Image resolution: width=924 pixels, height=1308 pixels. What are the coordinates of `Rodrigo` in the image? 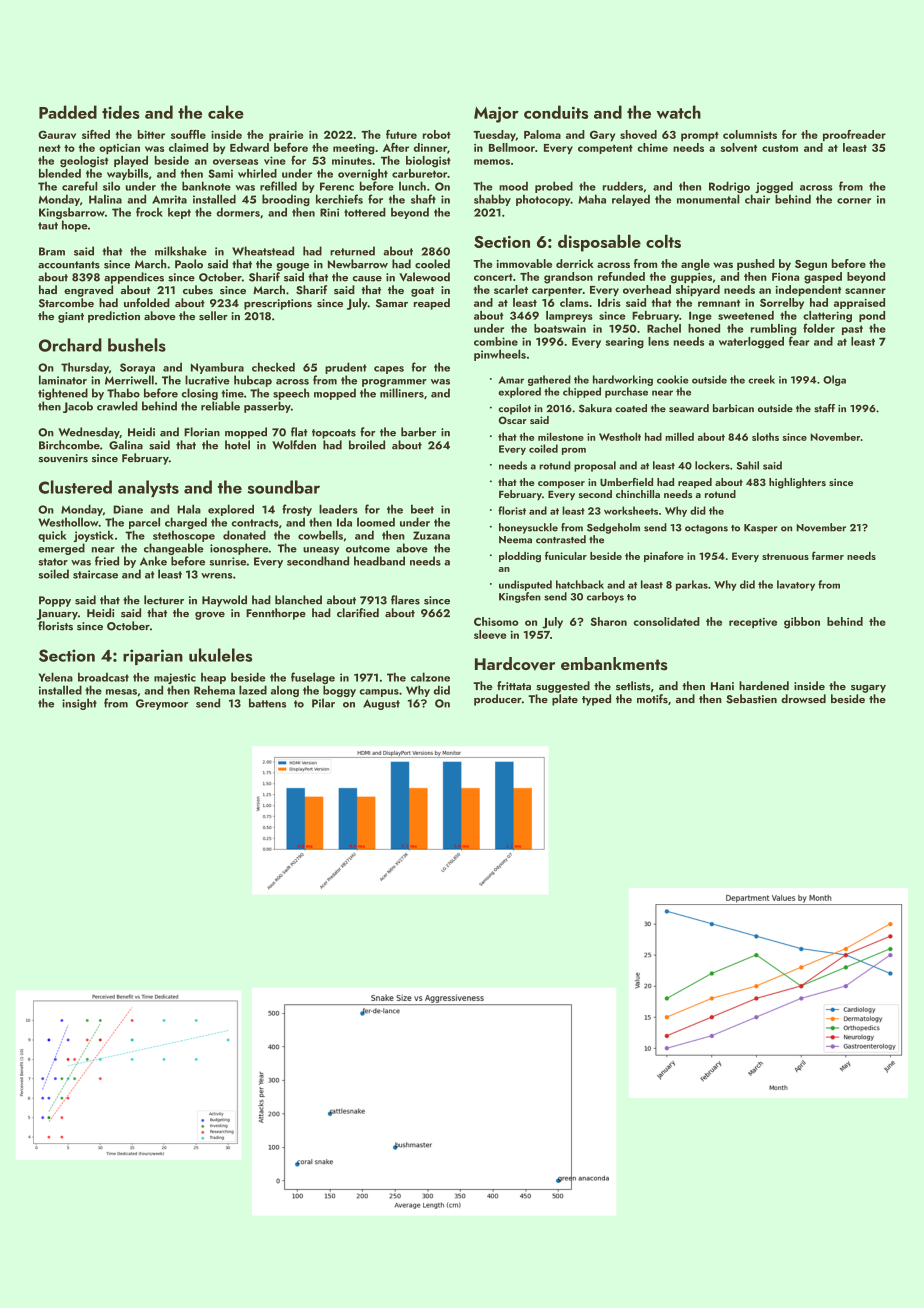 It's located at (729, 187).
